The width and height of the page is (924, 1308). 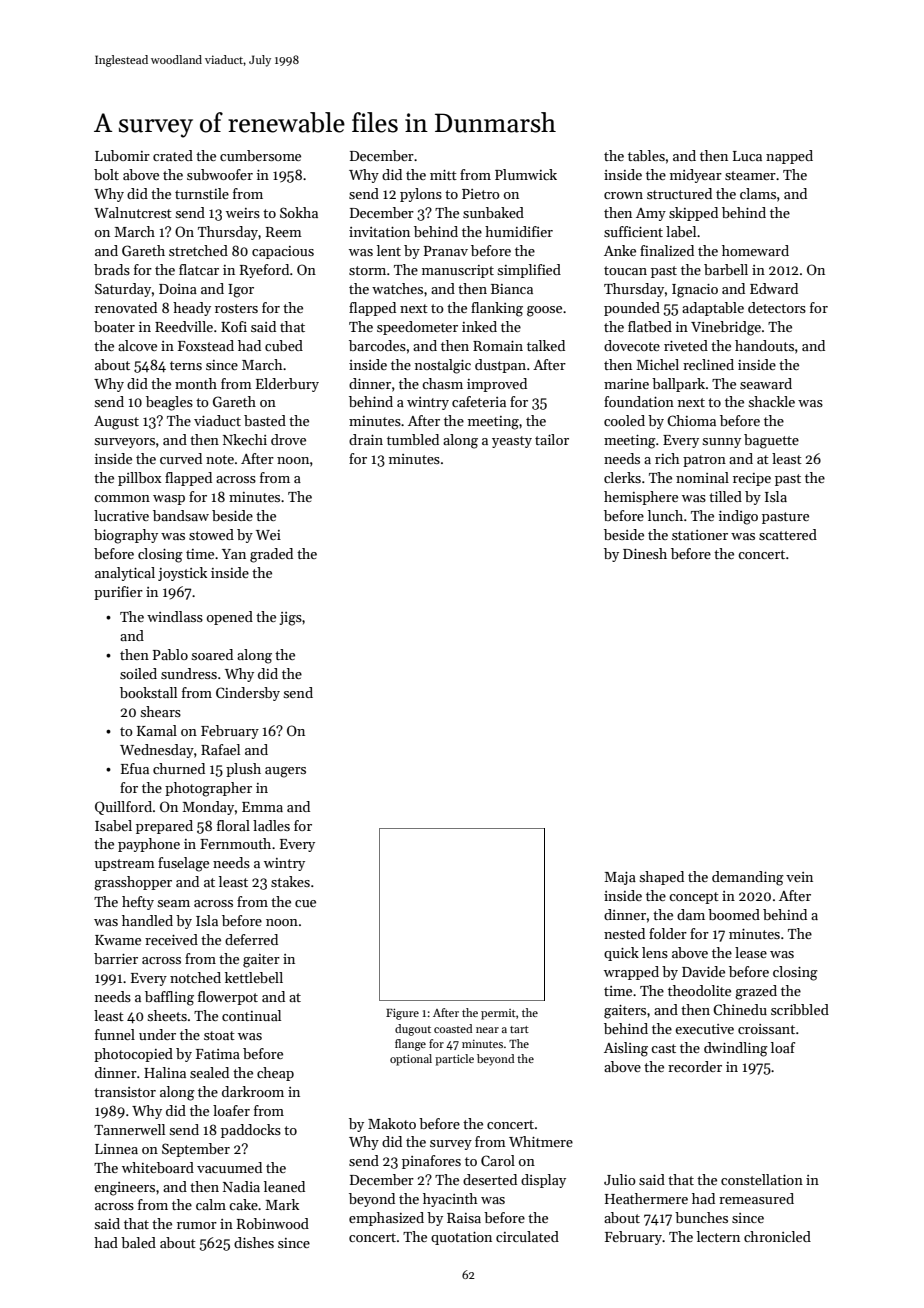 What do you see at coordinates (133, 212) in the page?
I see `Walnutcrest` at bounding box center [133, 212].
